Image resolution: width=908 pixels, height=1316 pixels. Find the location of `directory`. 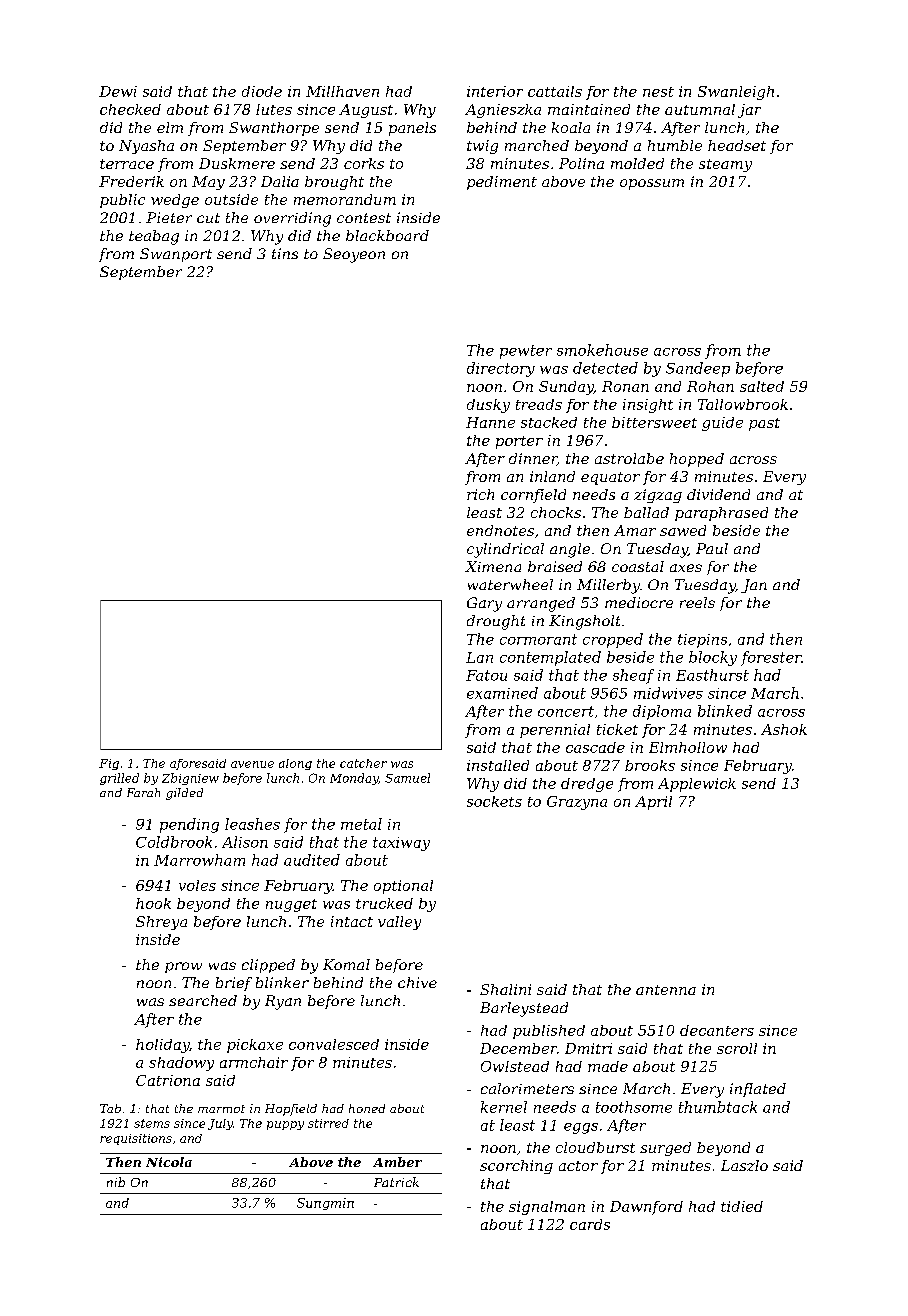

directory is located at coordinates (501, 369).
